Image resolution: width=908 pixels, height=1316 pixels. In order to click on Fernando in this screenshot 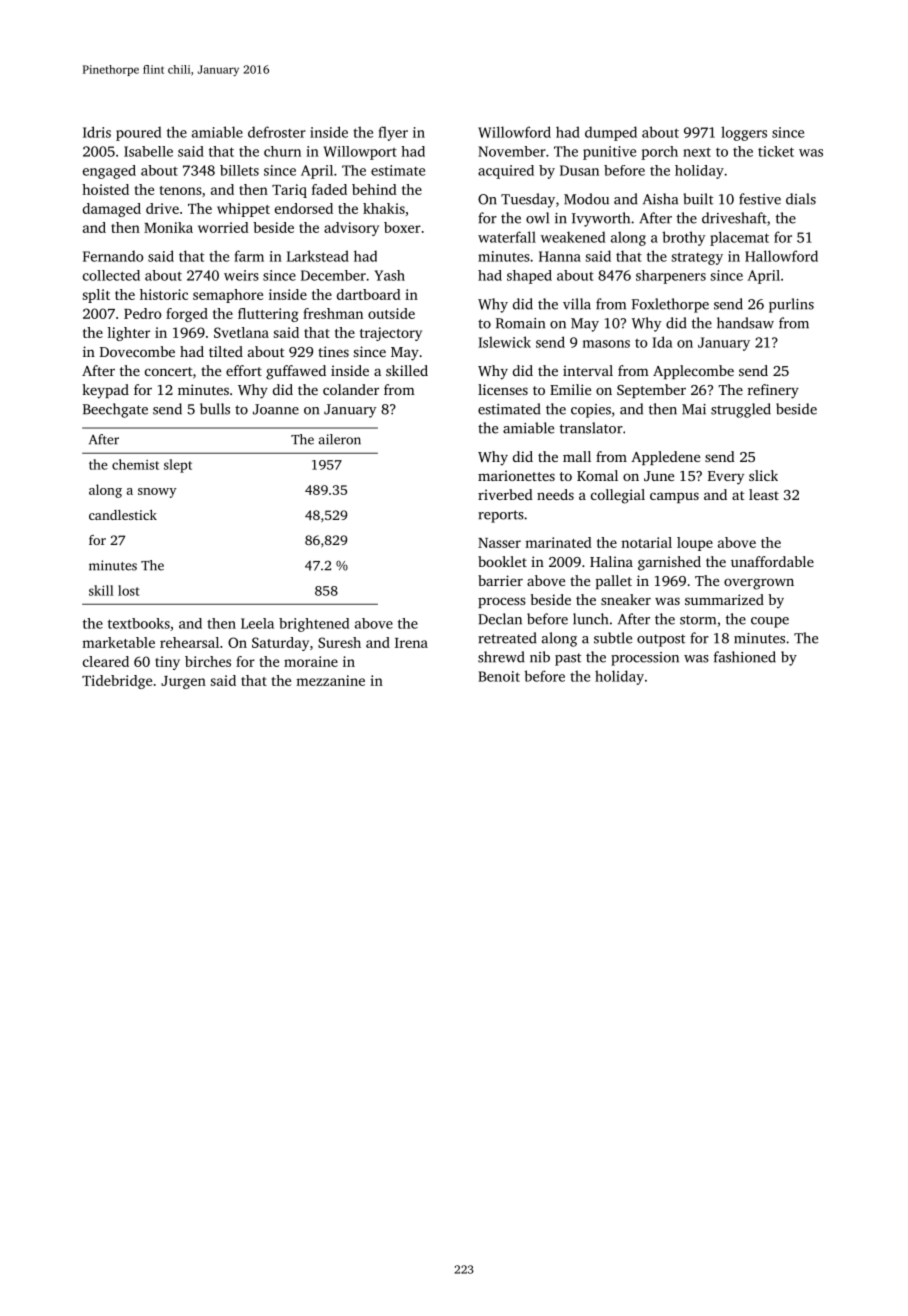, I will do `click(113, 256)`.
